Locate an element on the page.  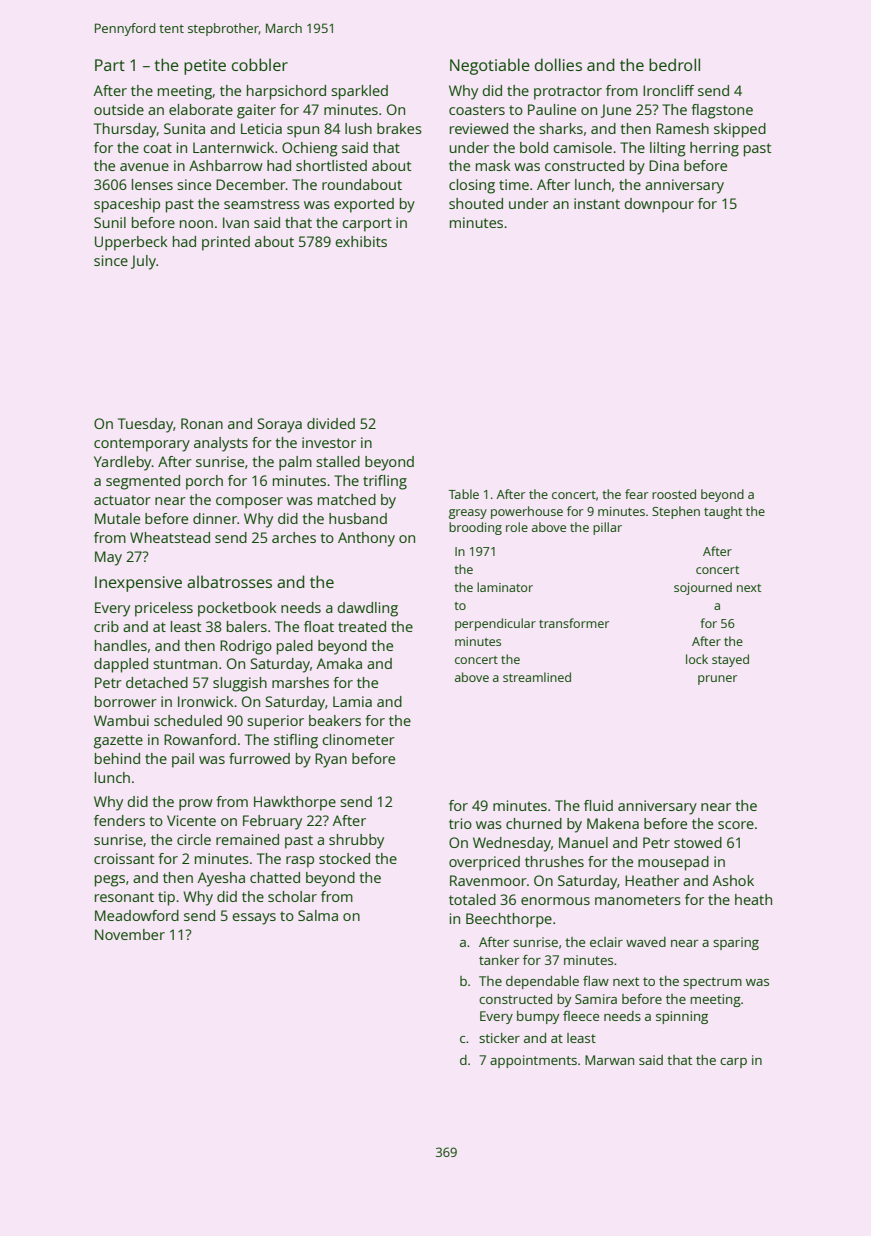
pruner is located at coordinates (717, 680).
